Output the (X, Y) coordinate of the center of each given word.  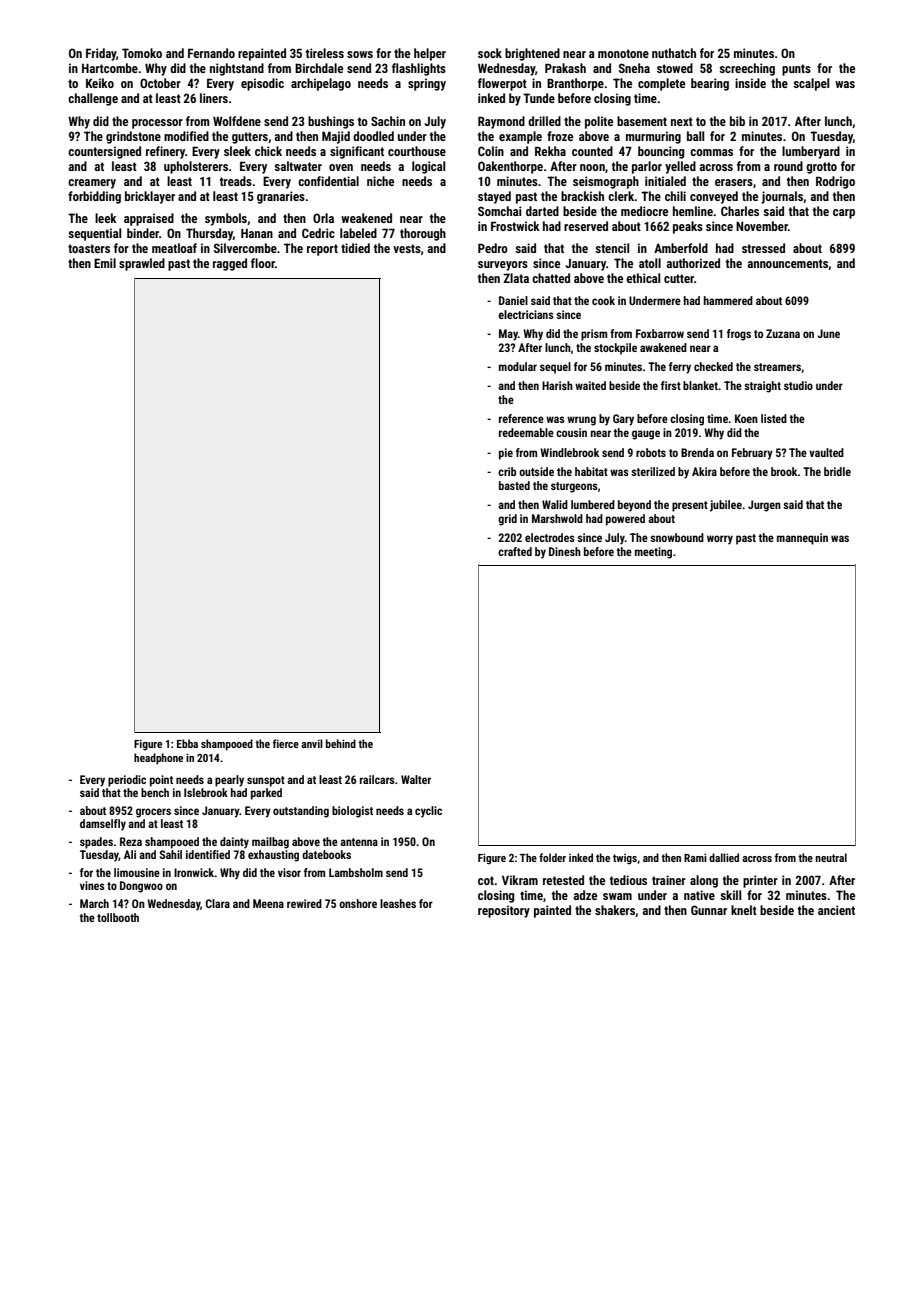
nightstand (237, 69)
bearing (710, 84)
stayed (494, 197)
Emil (105, 263)
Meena (268, 903)
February (752, 454)
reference (521, 418)
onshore (358, 903)
